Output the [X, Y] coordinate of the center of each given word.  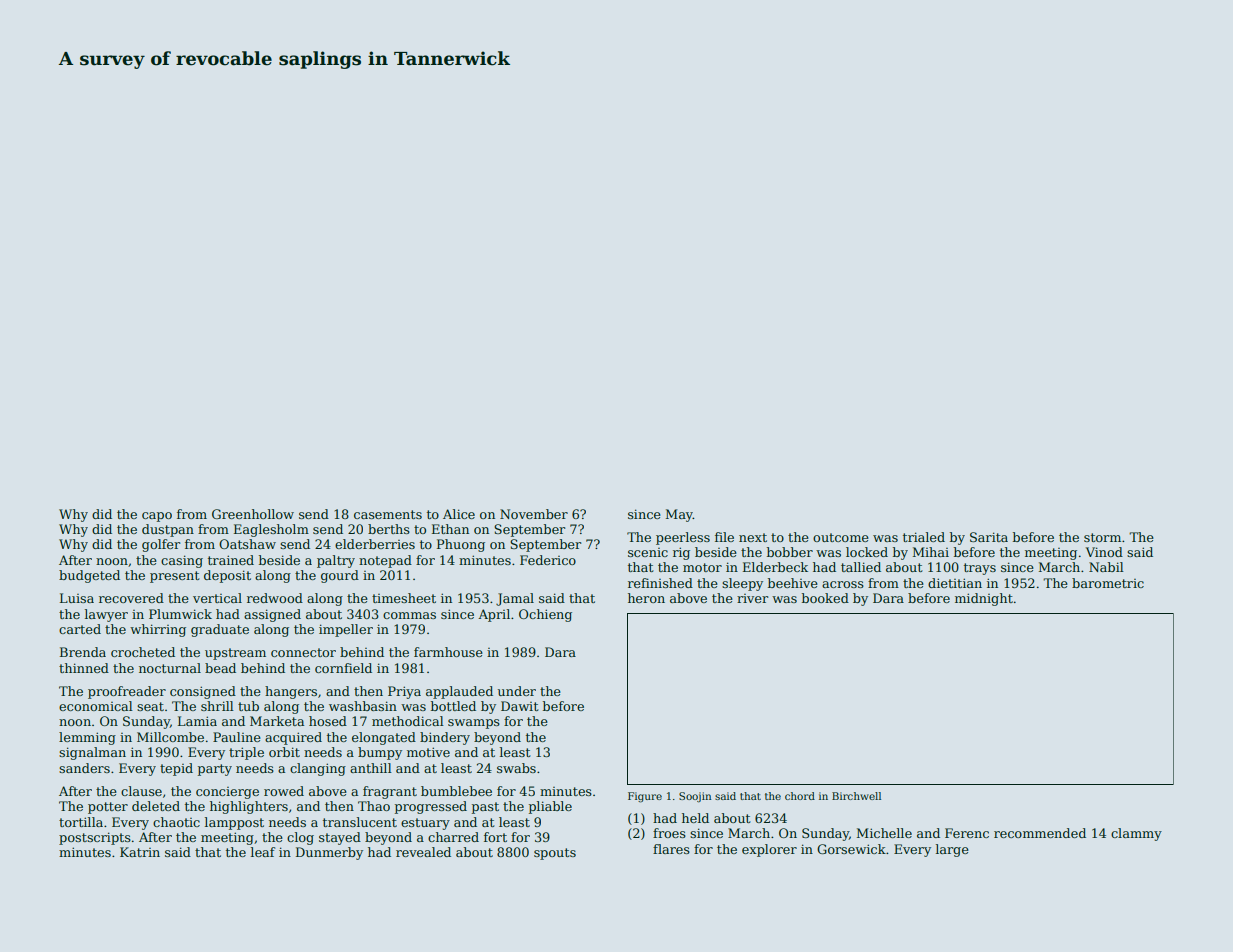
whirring [158, 630]
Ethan [450, 529]
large [952, 850]
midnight [984, 599]
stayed [340, 838]
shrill [217, 706]
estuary [425, 824]
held [695, 818]
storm [1102, 537]
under [517, 691]
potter [108, 808]
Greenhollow [253, 514]
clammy [1136, 834]
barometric [1108, 583]
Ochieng [545, 615]
